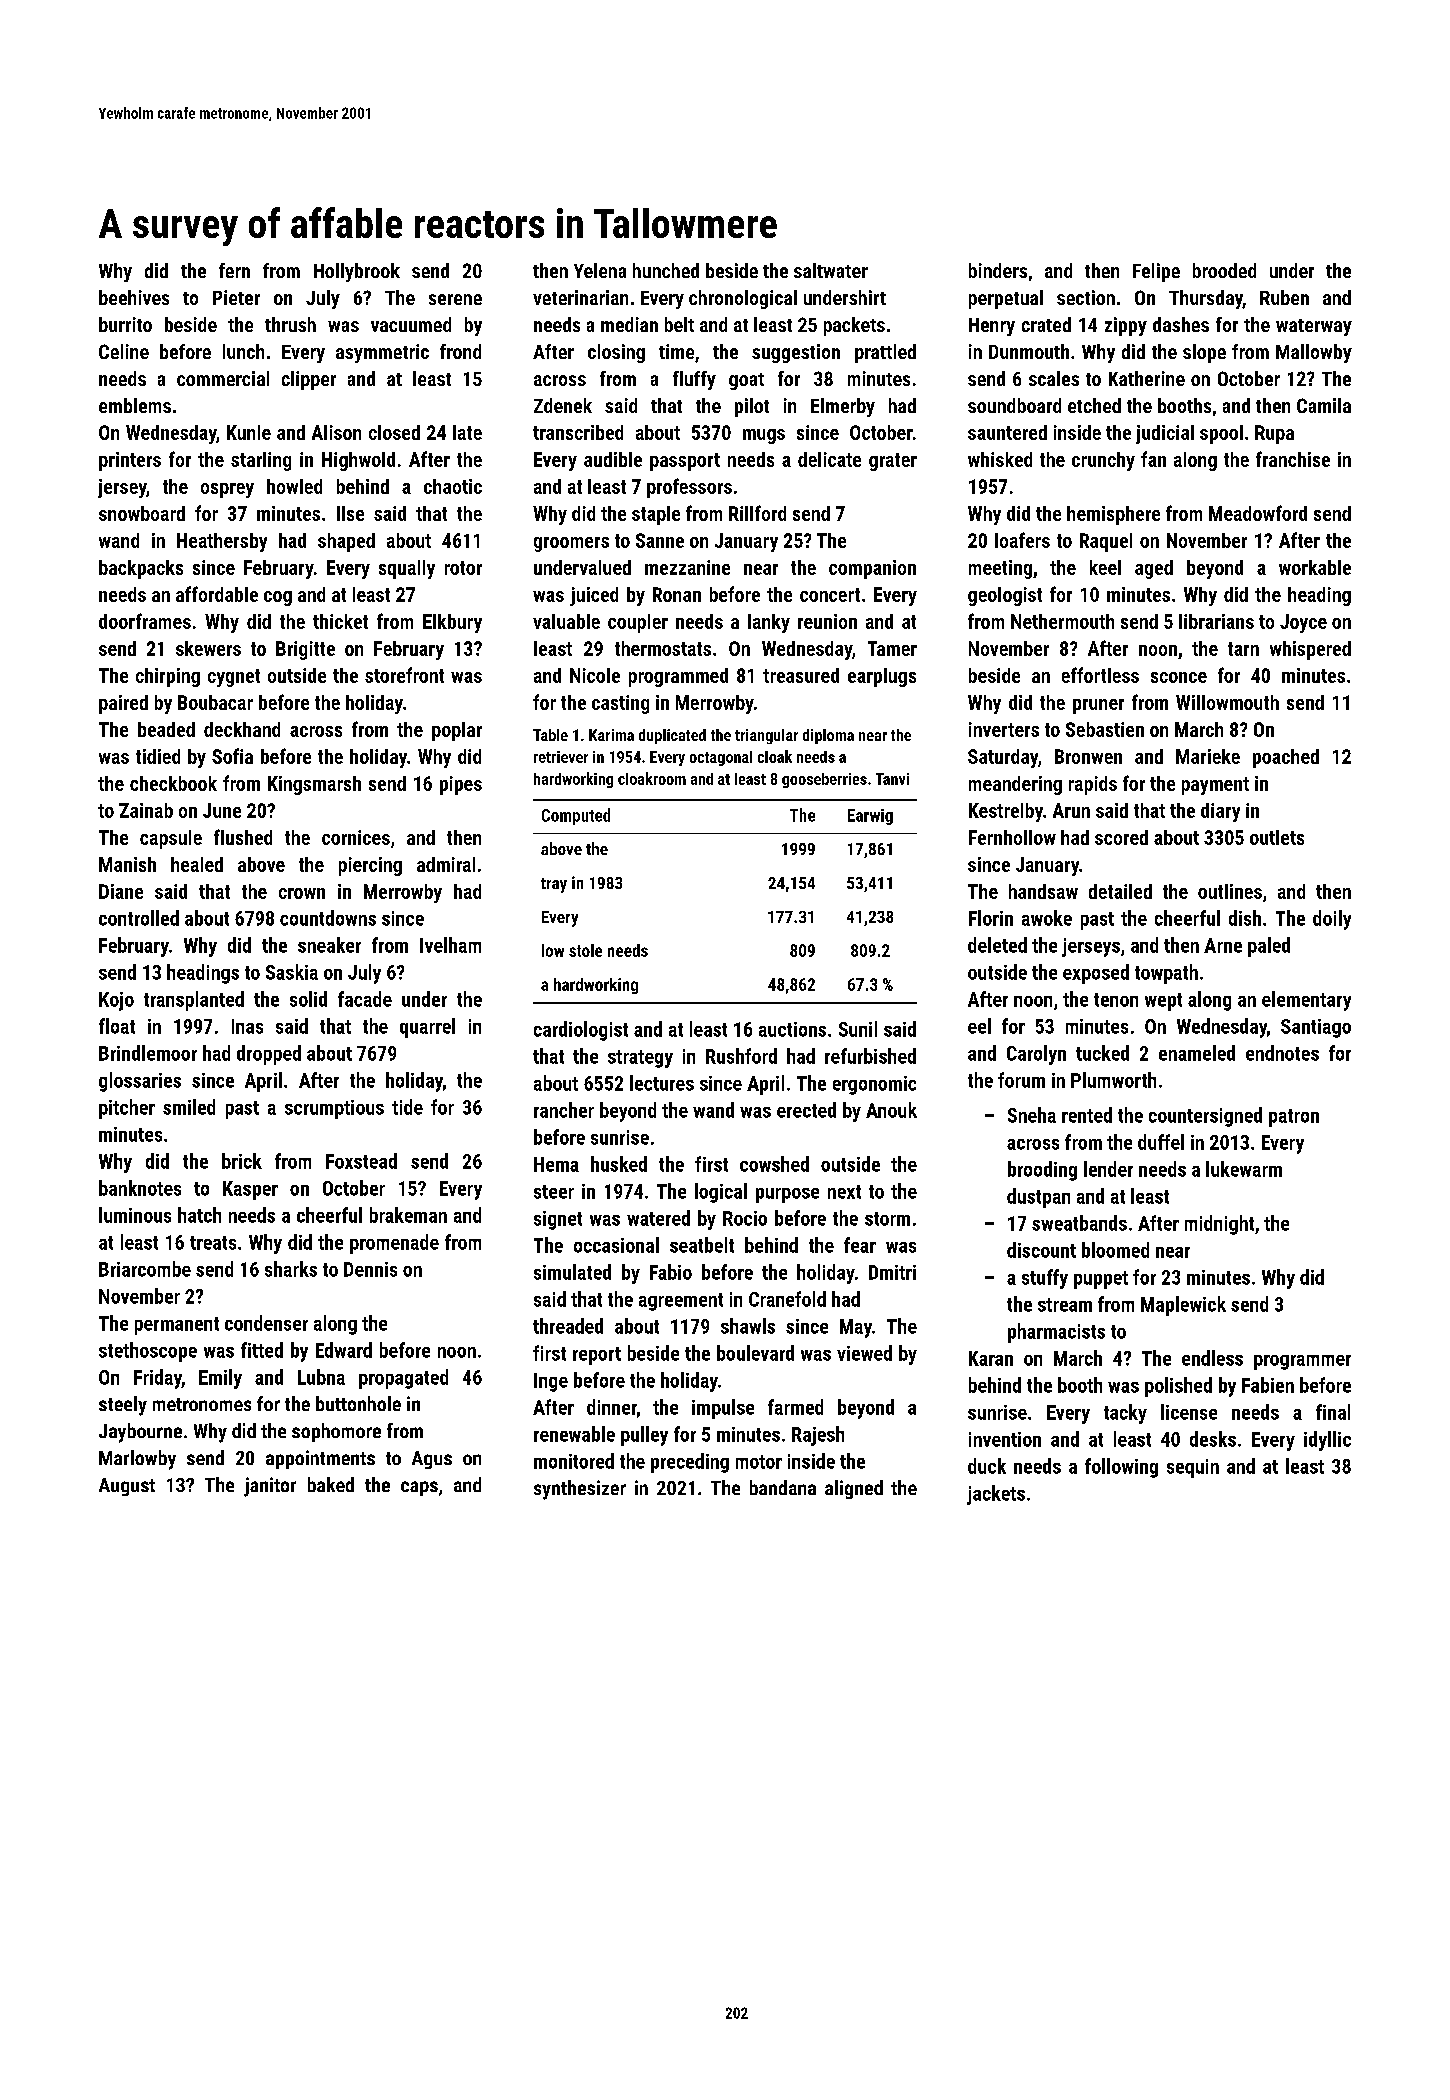 The height and width of the page is (2100, 1450). What do you see at coordinates (892, 779) in the page?
I see `Tanvi` at bounding box center [892, 779].
